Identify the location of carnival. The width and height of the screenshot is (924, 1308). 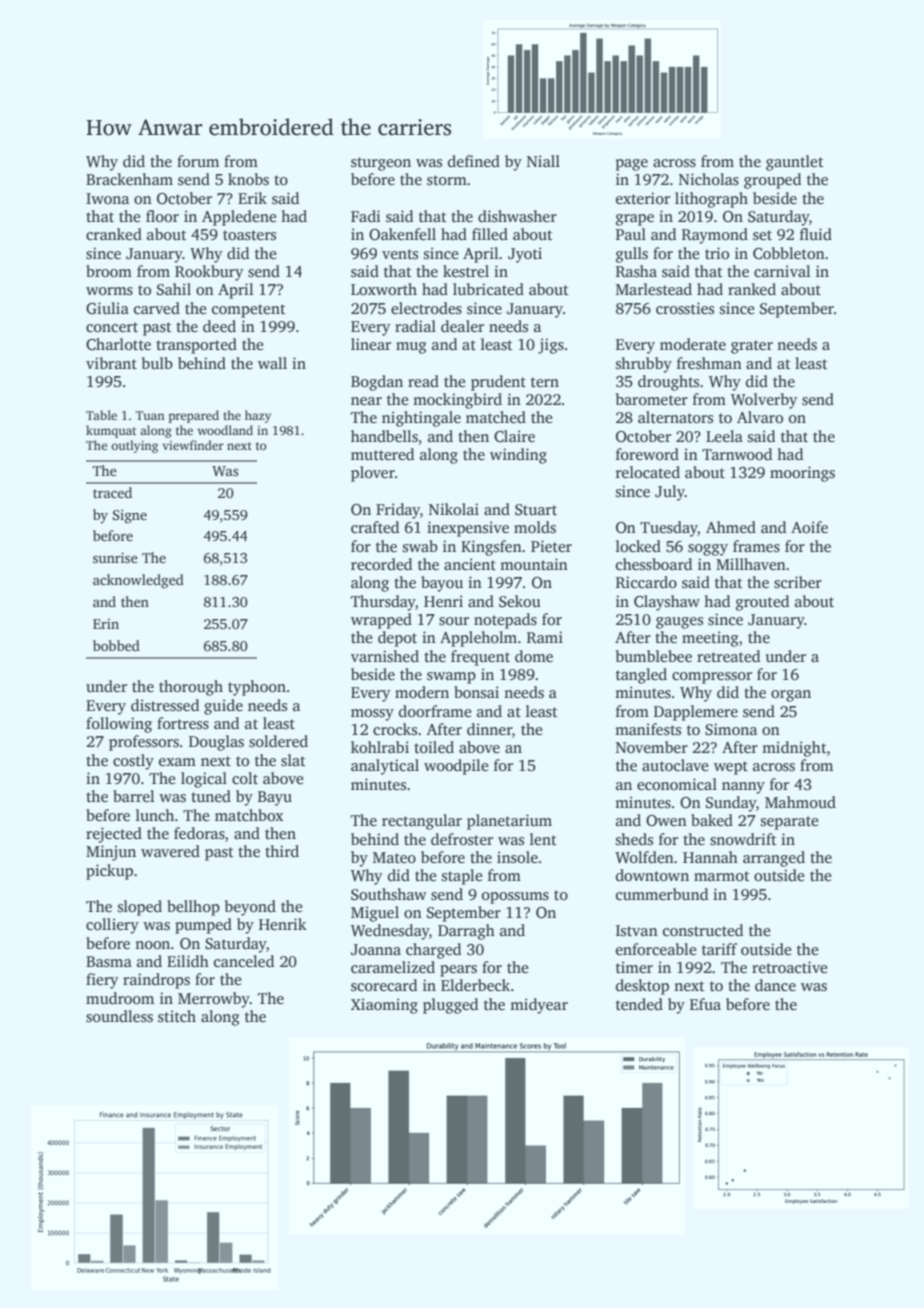
(782, 271).
